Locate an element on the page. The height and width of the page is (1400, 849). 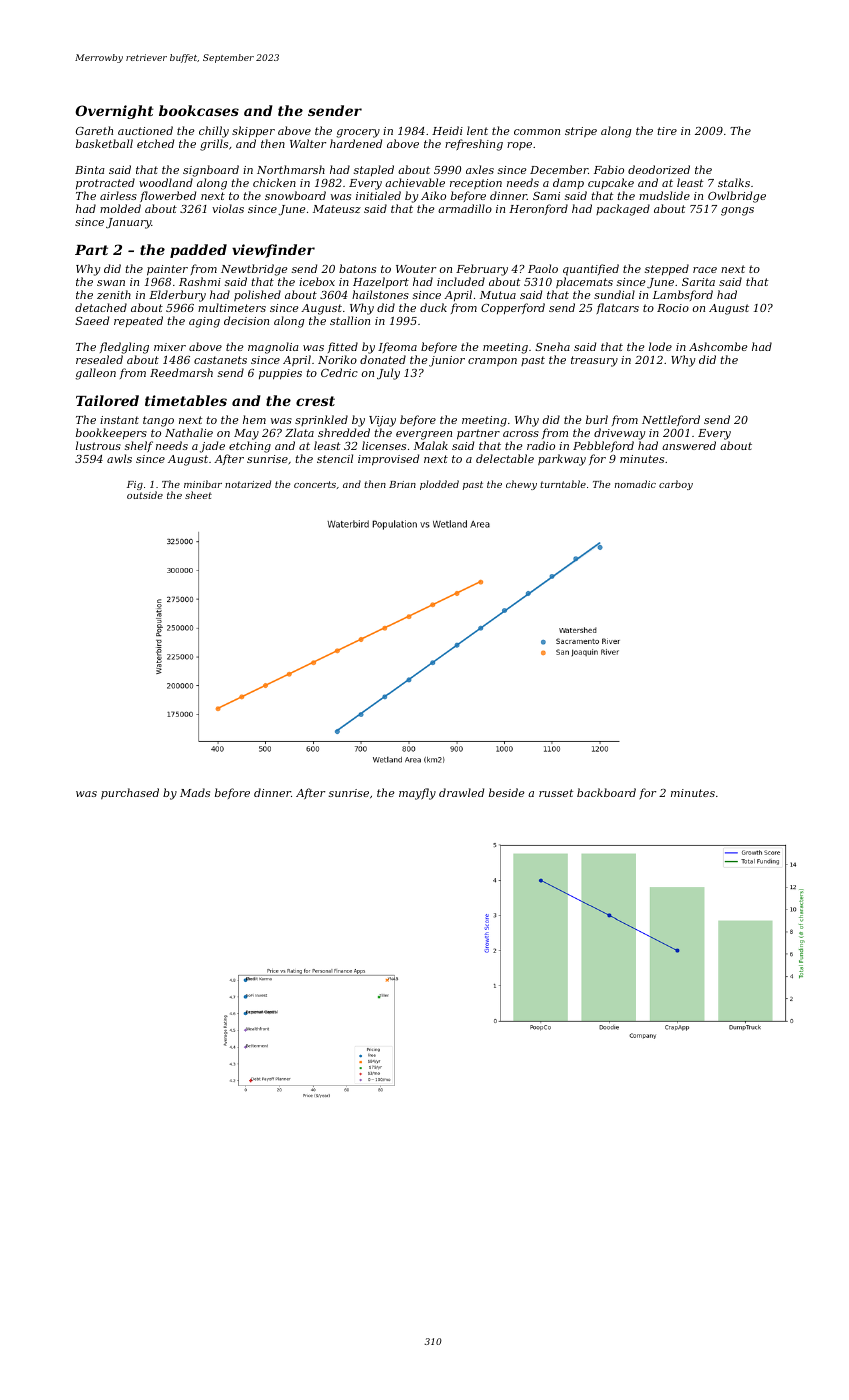
Overnight is located at coordinates (114, 112).
